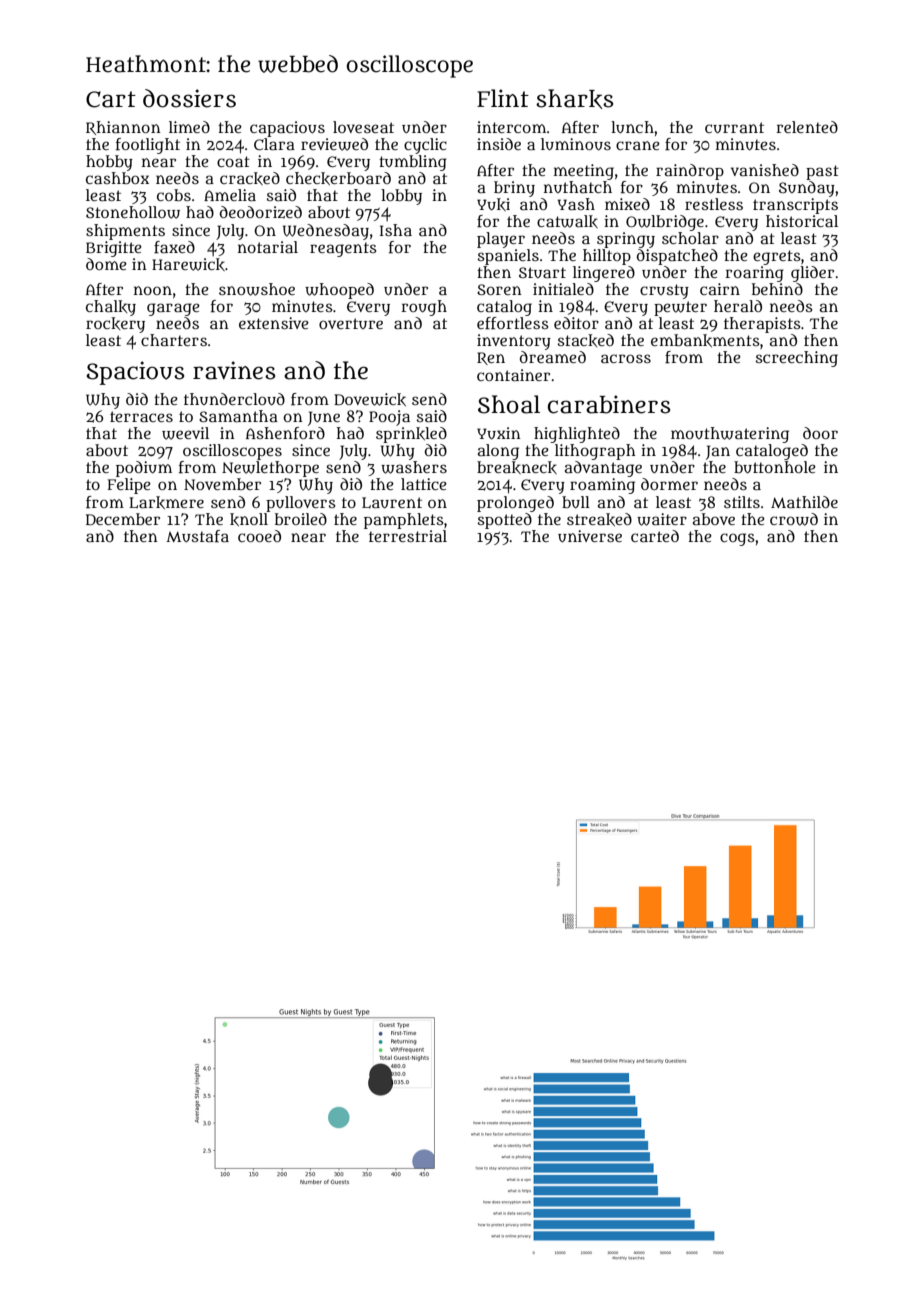 This document has width=924, height=1308. I want to click on terraces, so click(141, 416).
